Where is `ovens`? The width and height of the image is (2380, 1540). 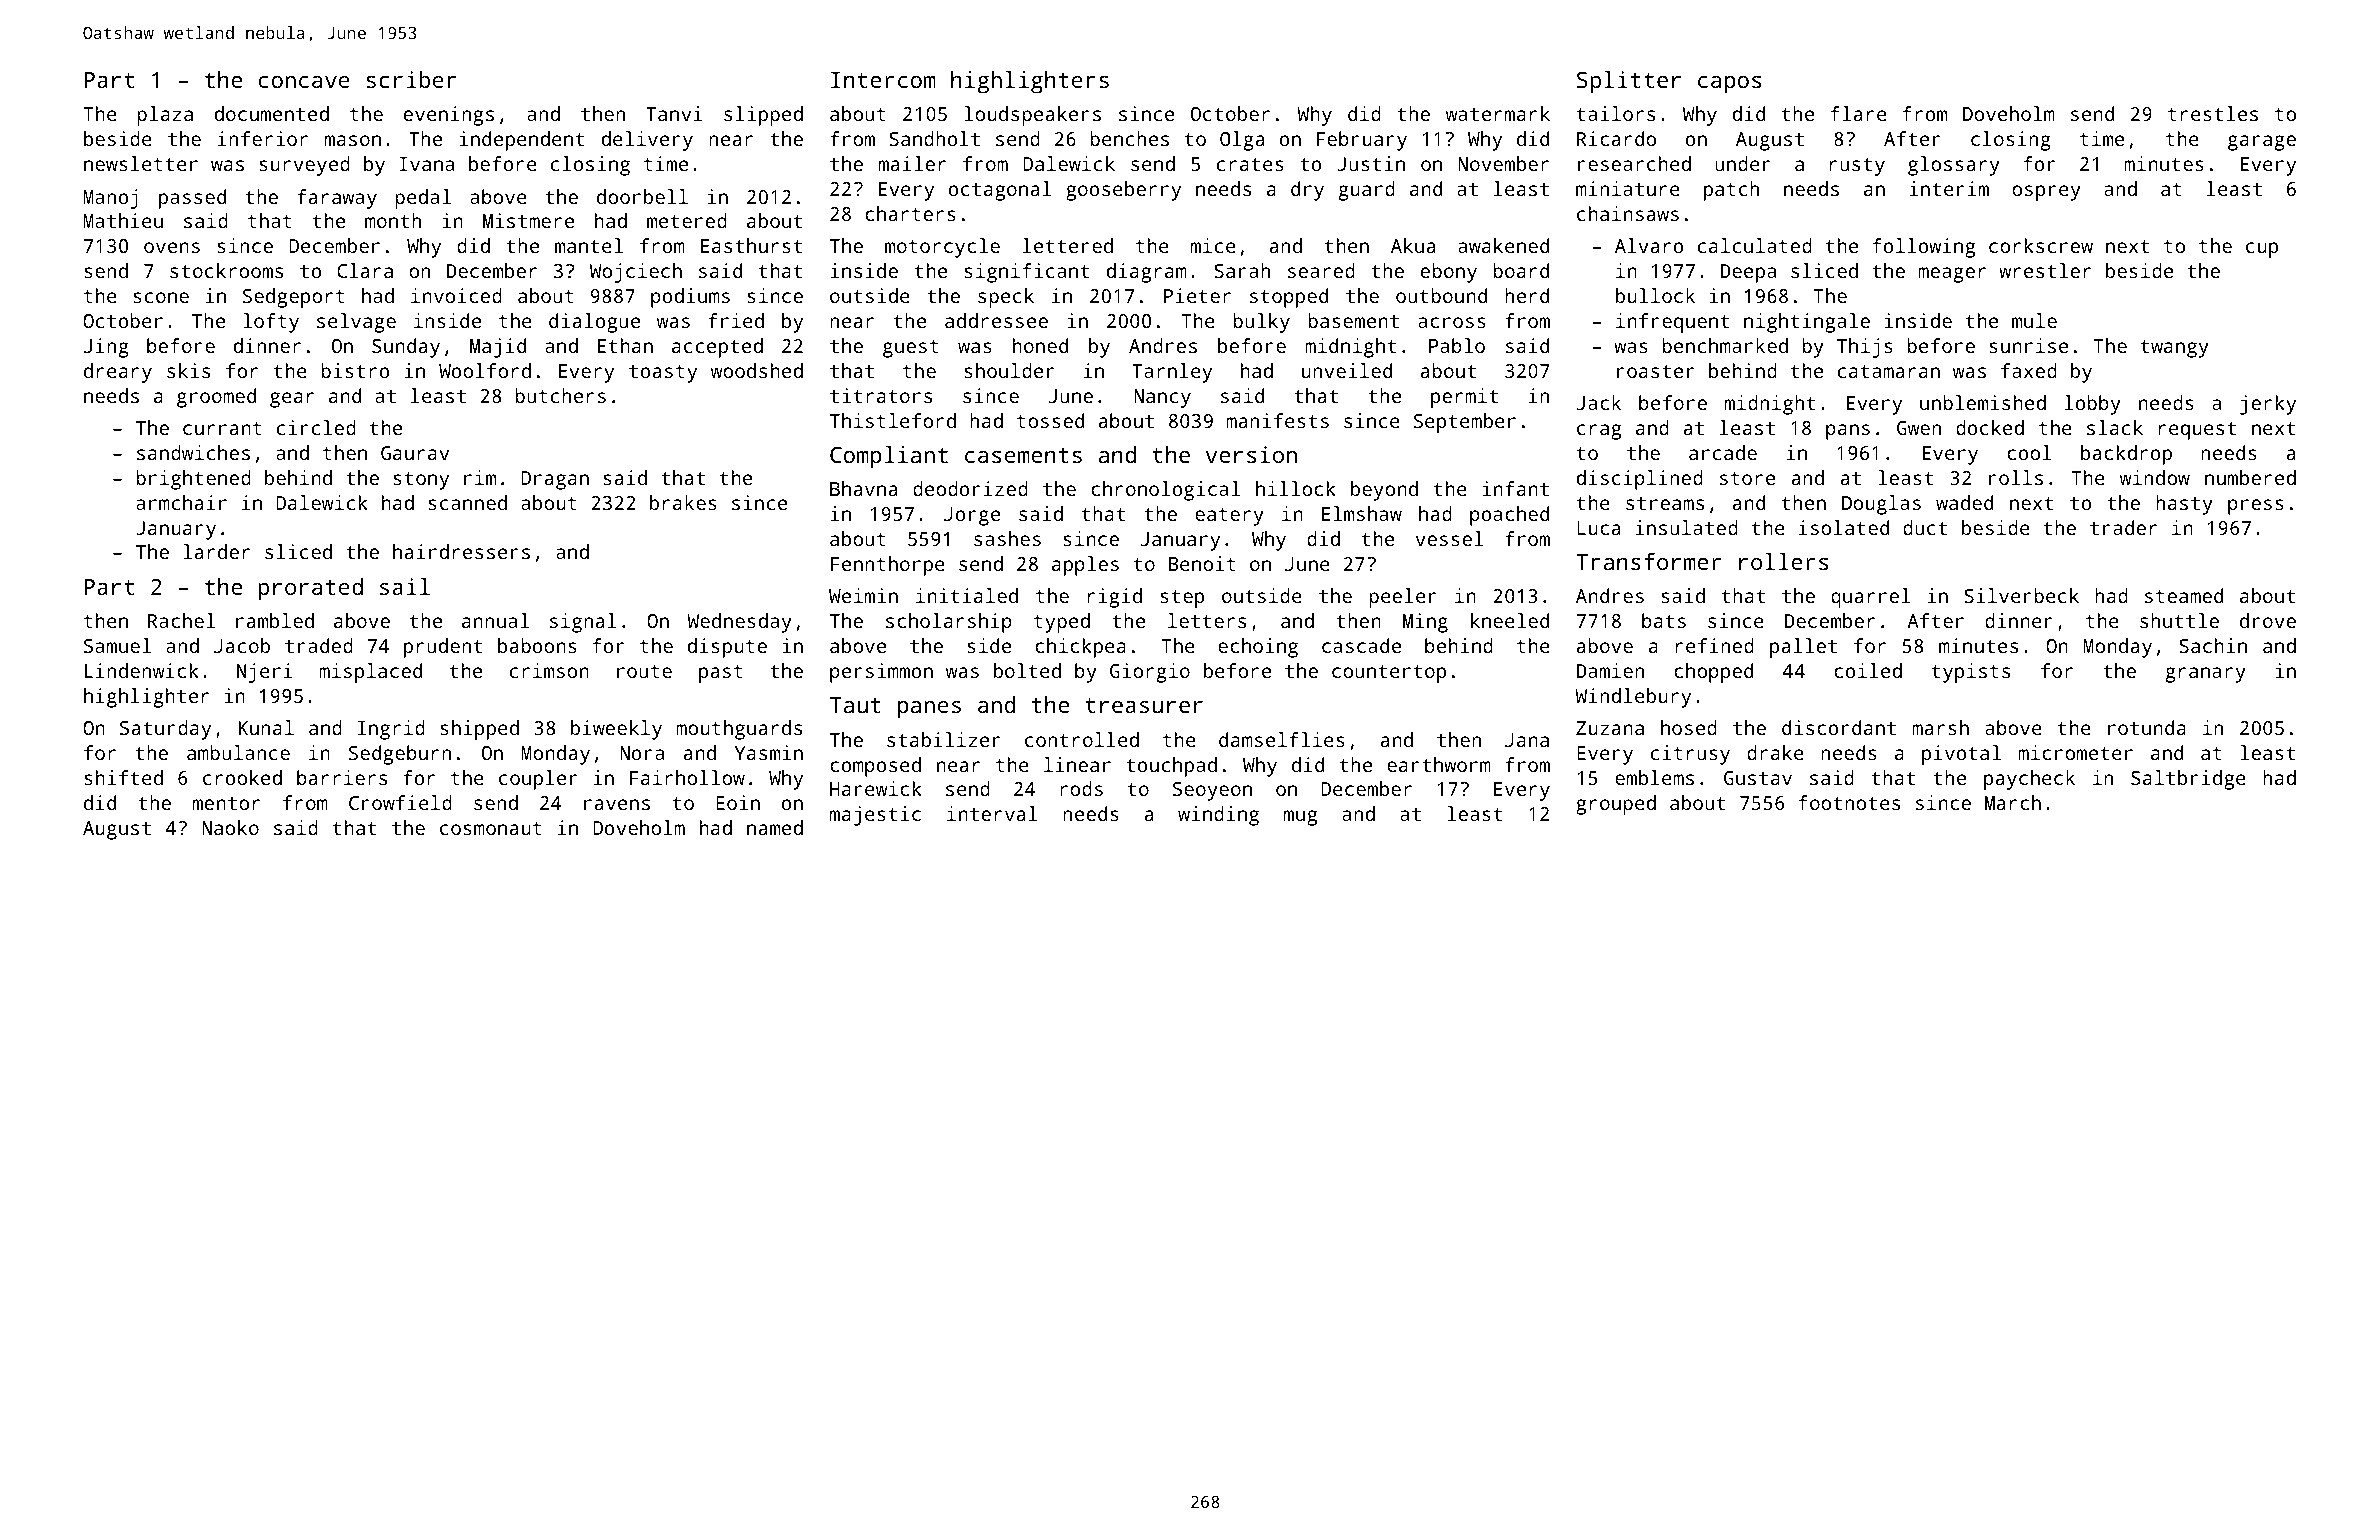 ovens is located at coordinates (172, 247).
